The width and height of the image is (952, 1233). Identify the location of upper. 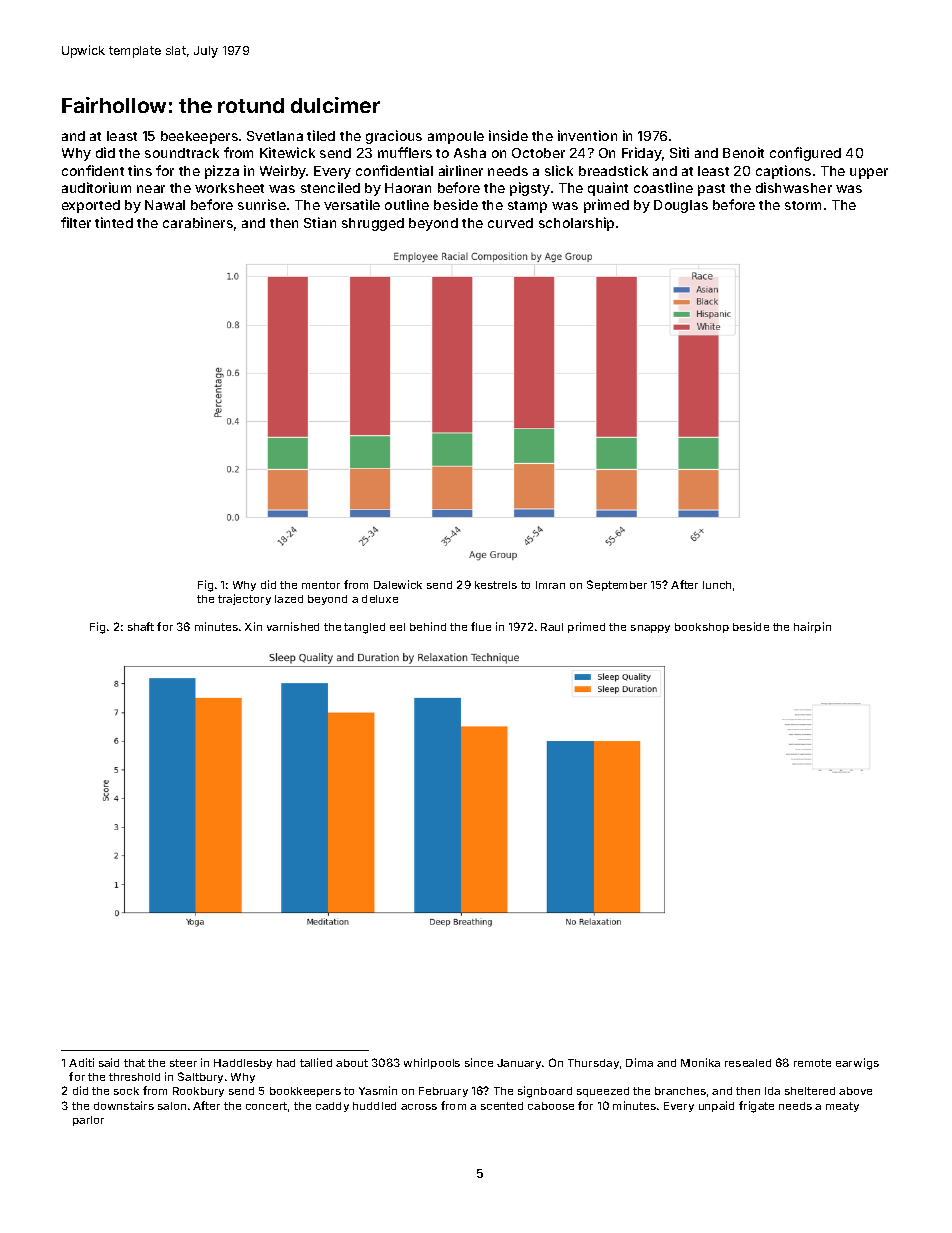
(869, 173).
